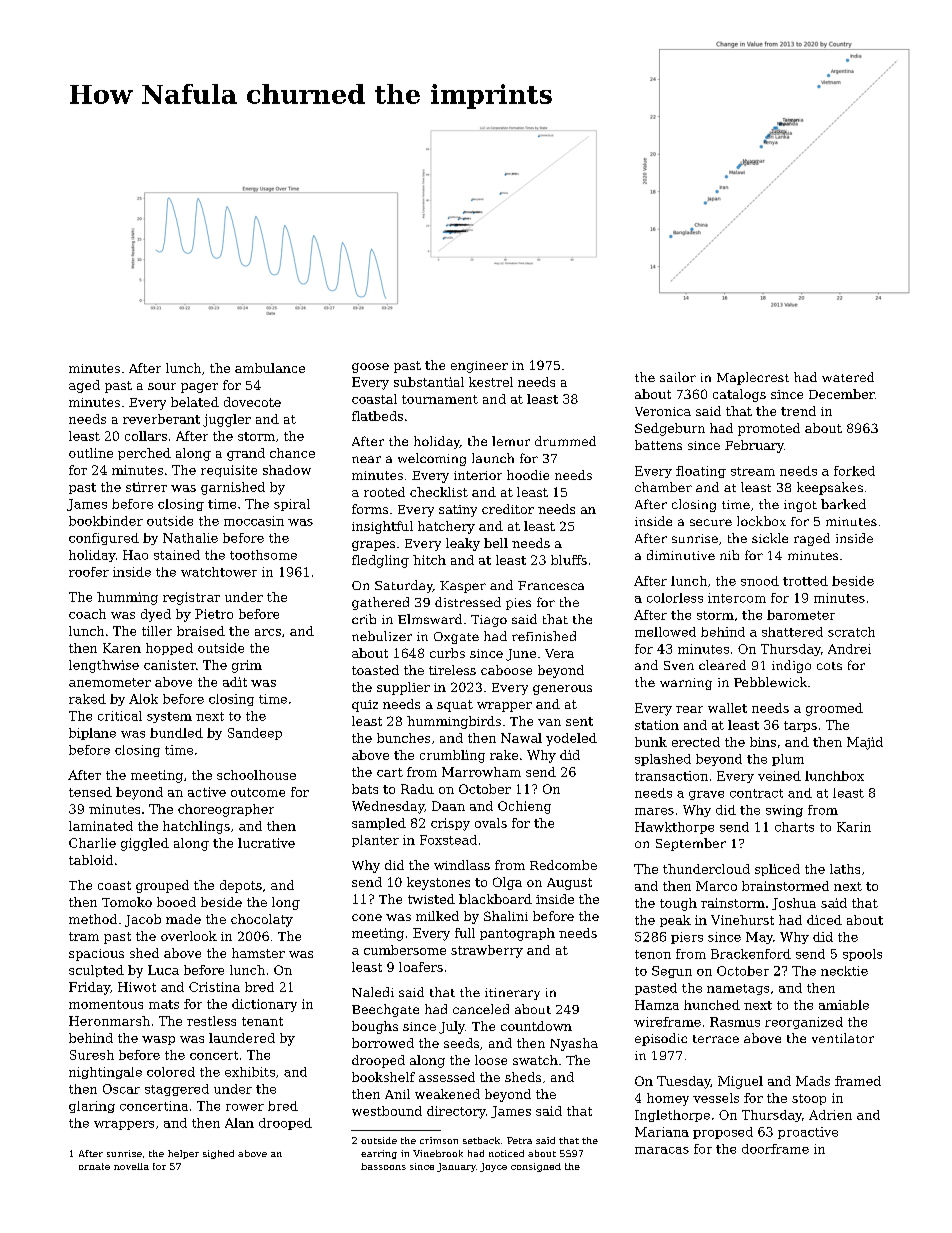 Image resolution: width=952 pixels, height=1233 pixels. What do you see at coordinates (255, 734) in the screenshot?
I see `Sandeep` at bounding box center [255, 734].
